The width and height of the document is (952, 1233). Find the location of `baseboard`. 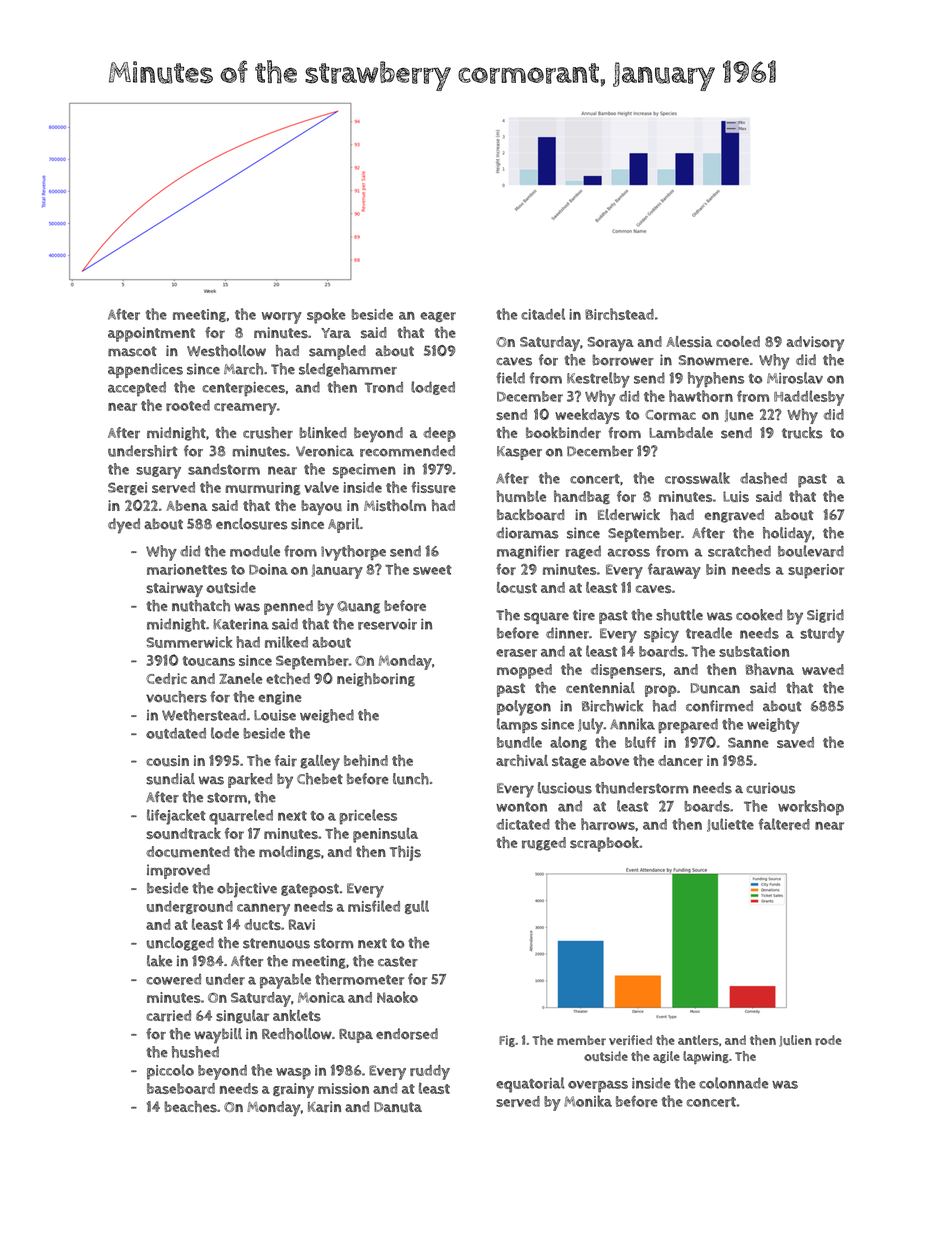

baseboard is located at coordinates (181, 1088).
